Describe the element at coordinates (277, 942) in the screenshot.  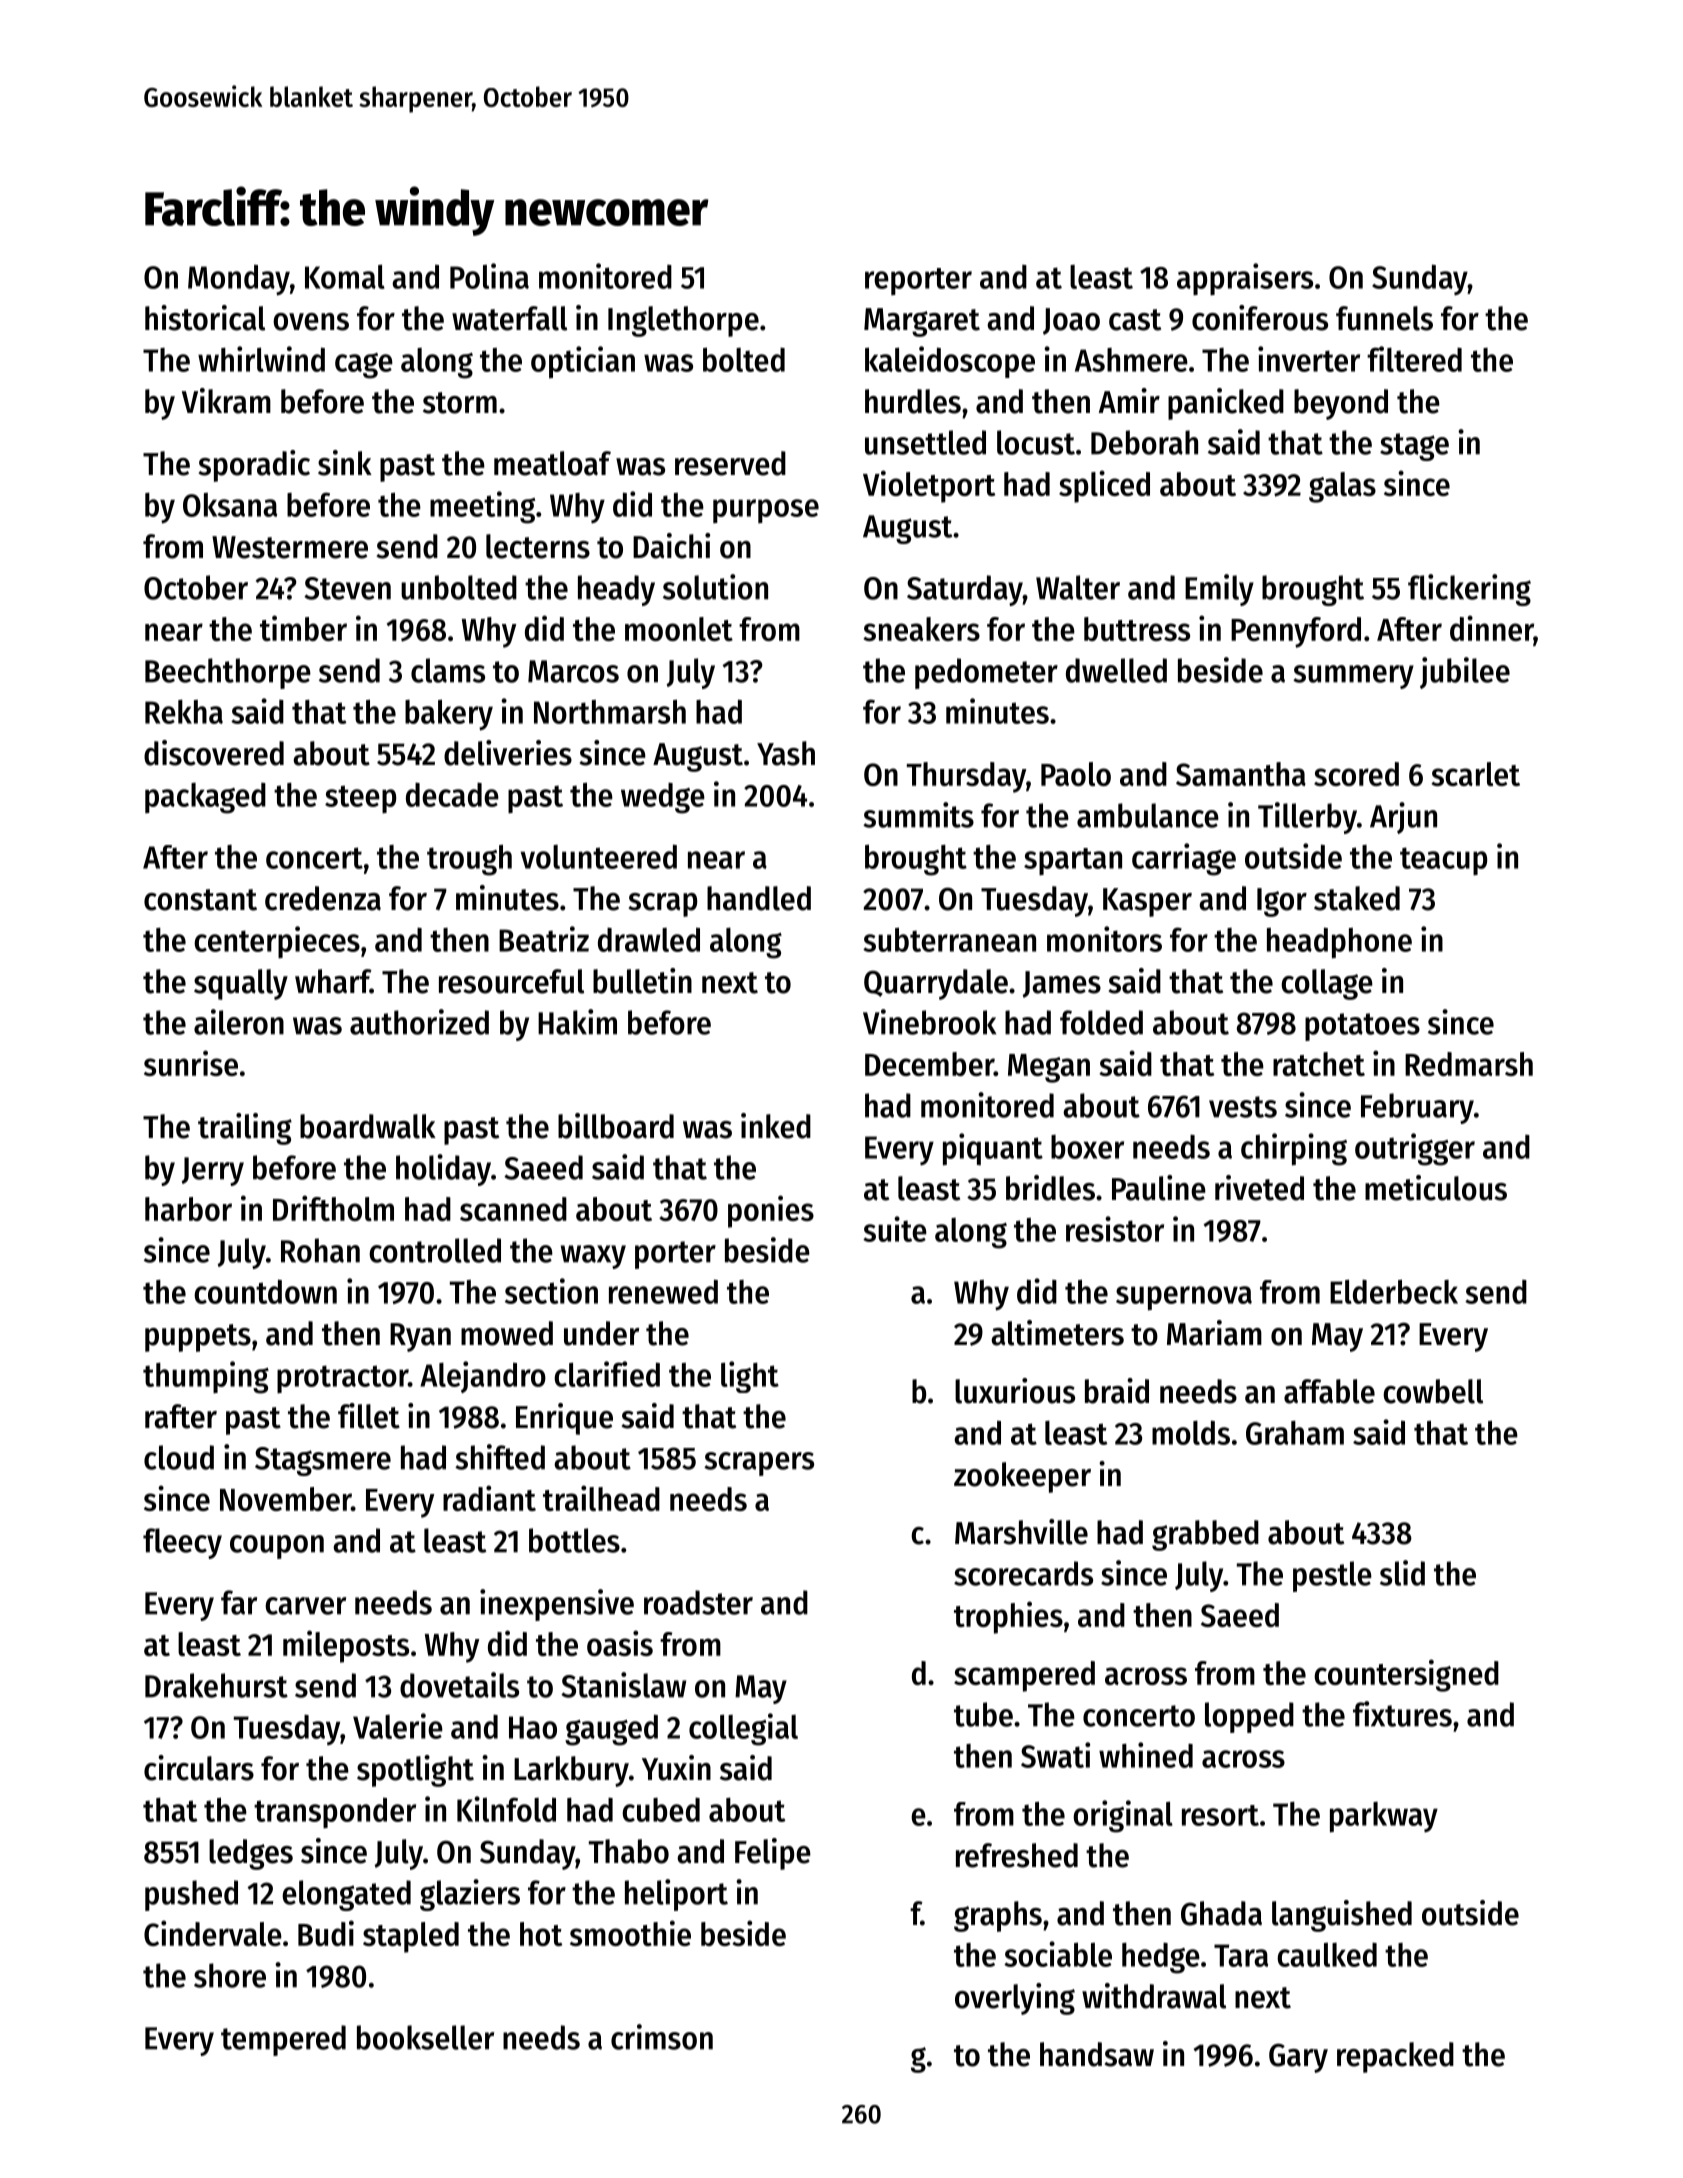
I see `centerpieces` at that location.
